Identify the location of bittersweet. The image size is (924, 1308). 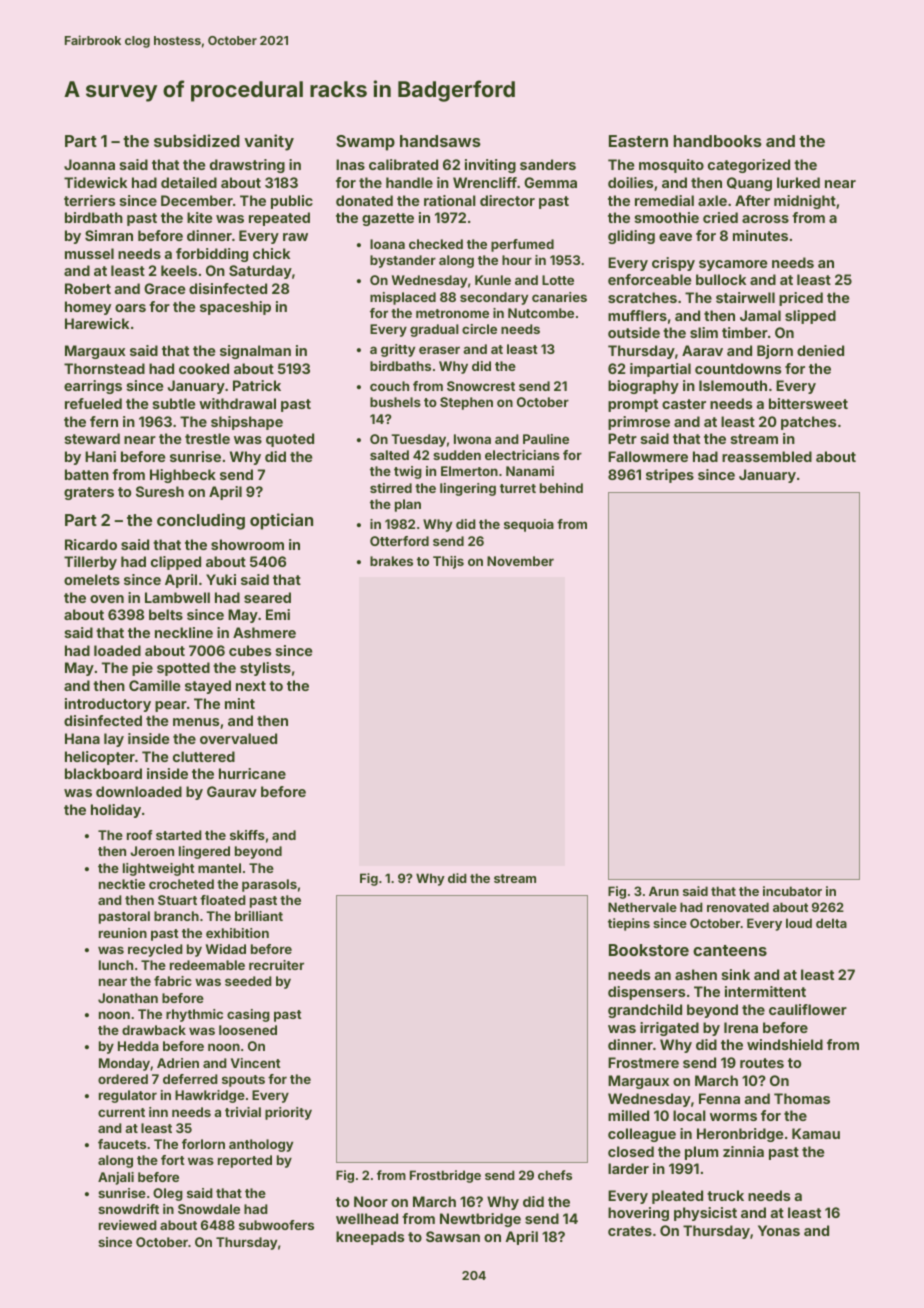
(808, 403).
